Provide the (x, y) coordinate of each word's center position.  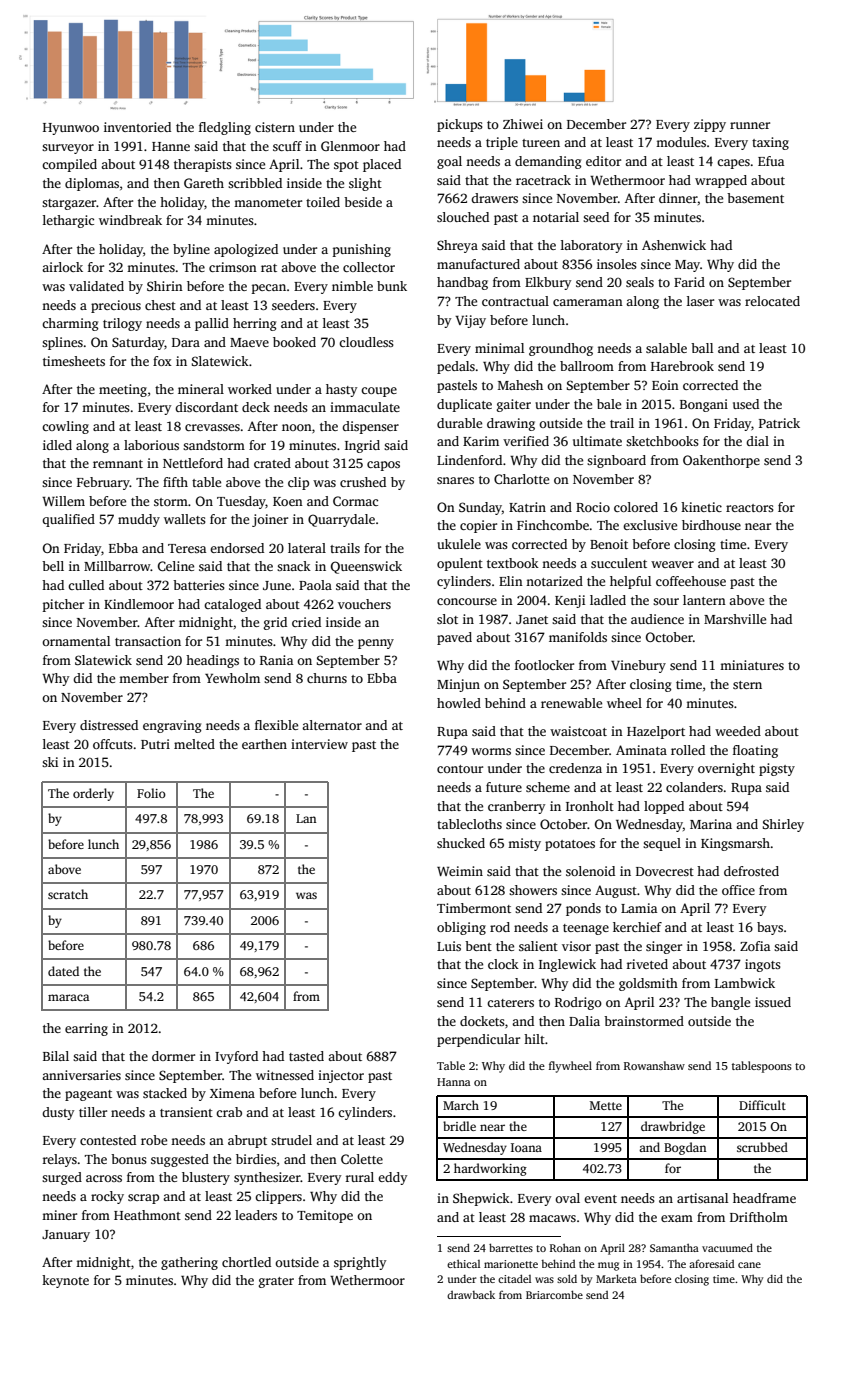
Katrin (527, 507)
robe (154, 1140)
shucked (461, 843)
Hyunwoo (71, 129)
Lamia (639, 908)
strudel (291, 1140)
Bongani (704, 405)
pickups (460, 125)
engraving (172, 726)
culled (86, 585)
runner (750, 125)
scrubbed (762, 1147)
